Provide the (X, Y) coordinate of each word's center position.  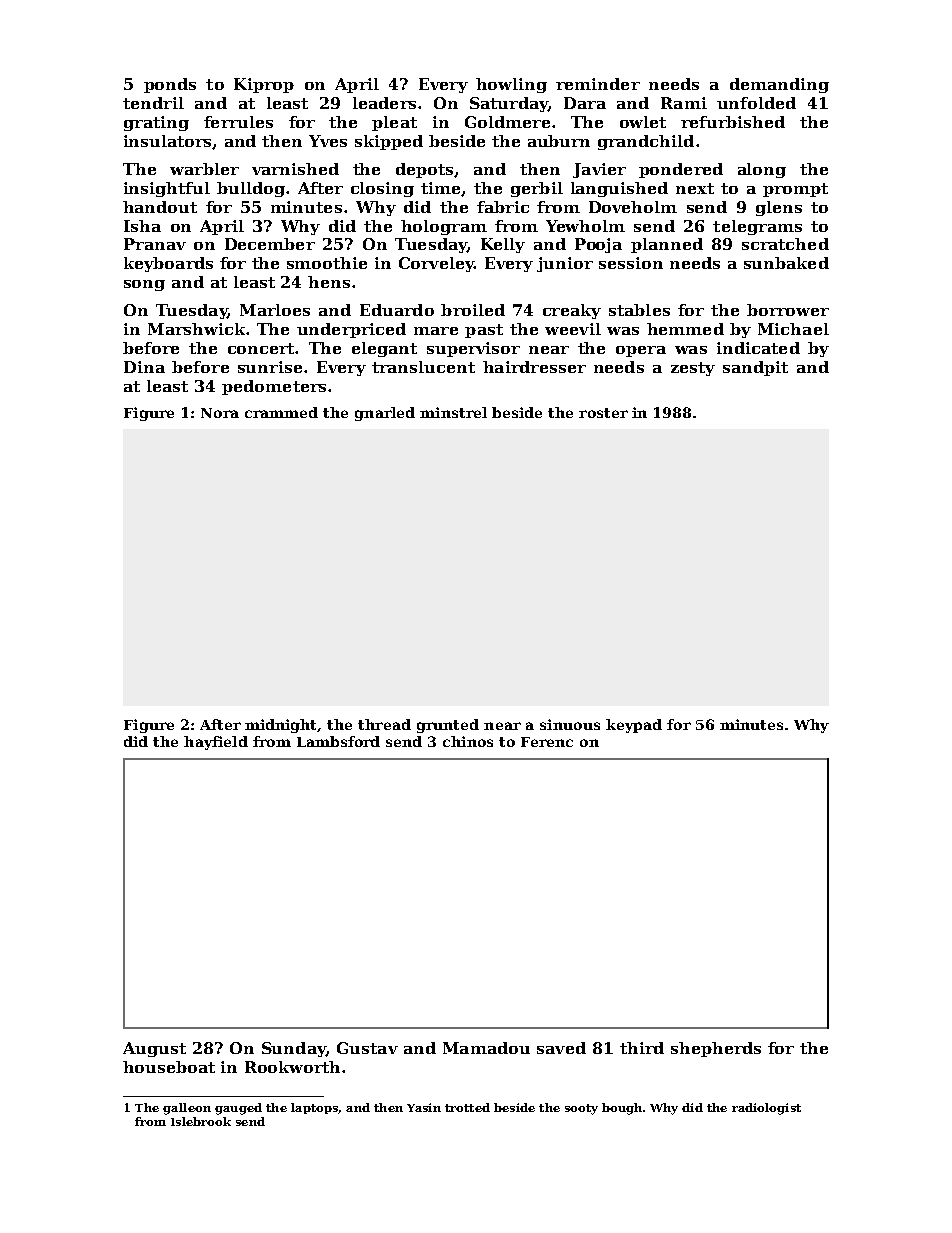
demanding (779, 85)
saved (561, 1048)
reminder (598, 84)
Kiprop (264, 85)
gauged (238, 1109)
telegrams (757, 227)
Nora (220, 413)
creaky (572, 311)
